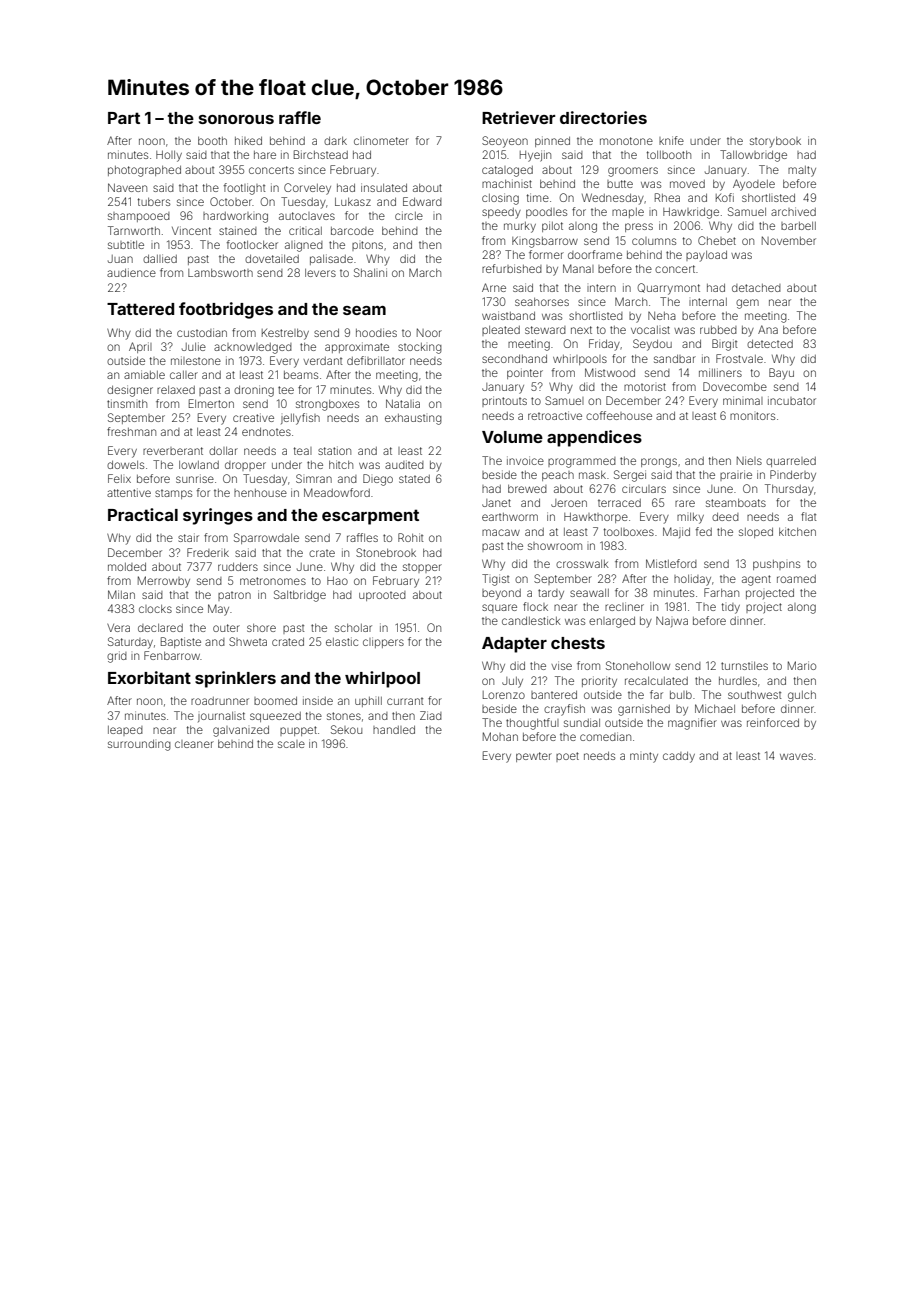  Describe the element at coordinates (376, 332) in the document. I see `hoodies` at that location.
